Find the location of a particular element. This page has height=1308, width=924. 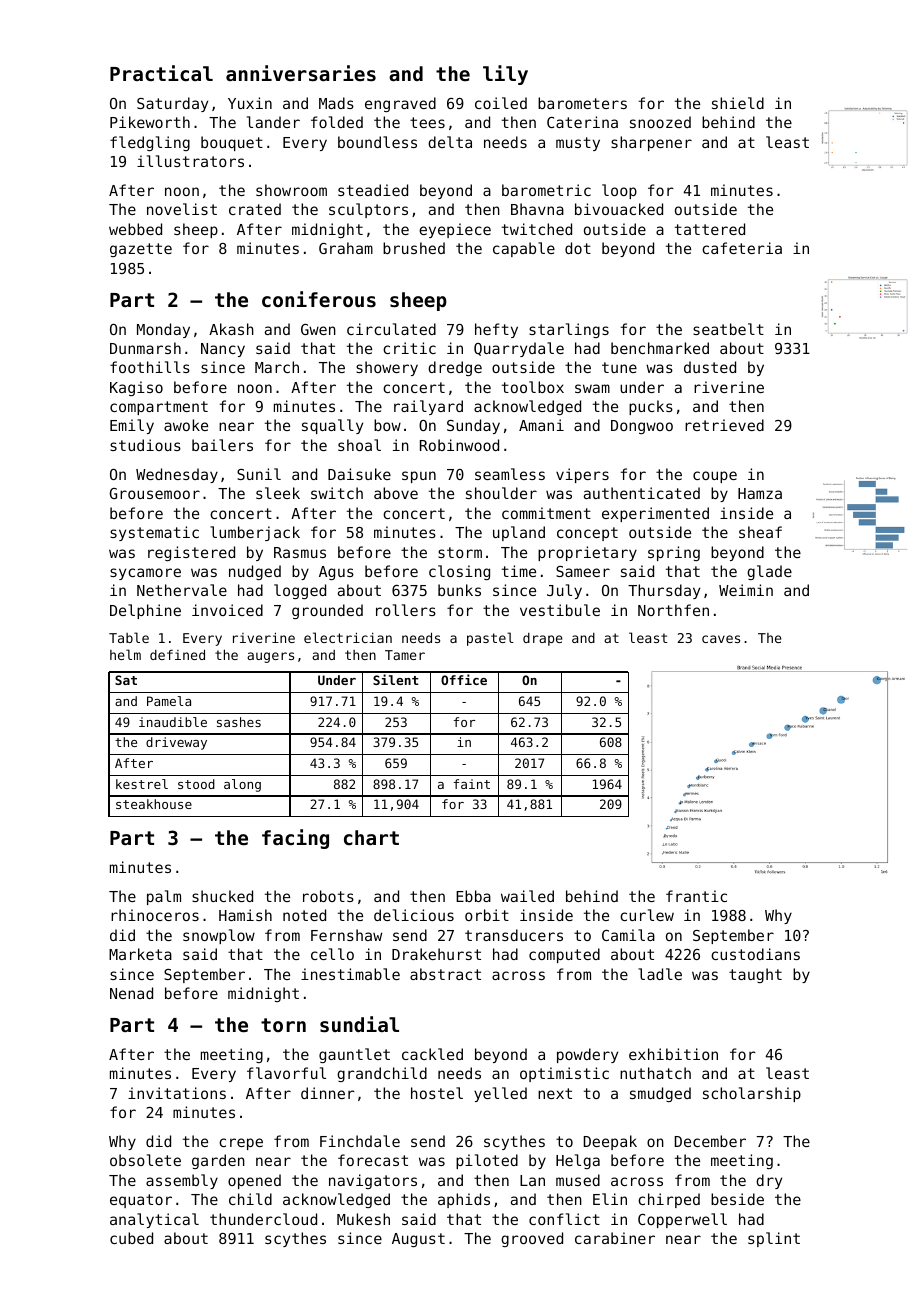

pastel is located at coordinates (490, 639).
